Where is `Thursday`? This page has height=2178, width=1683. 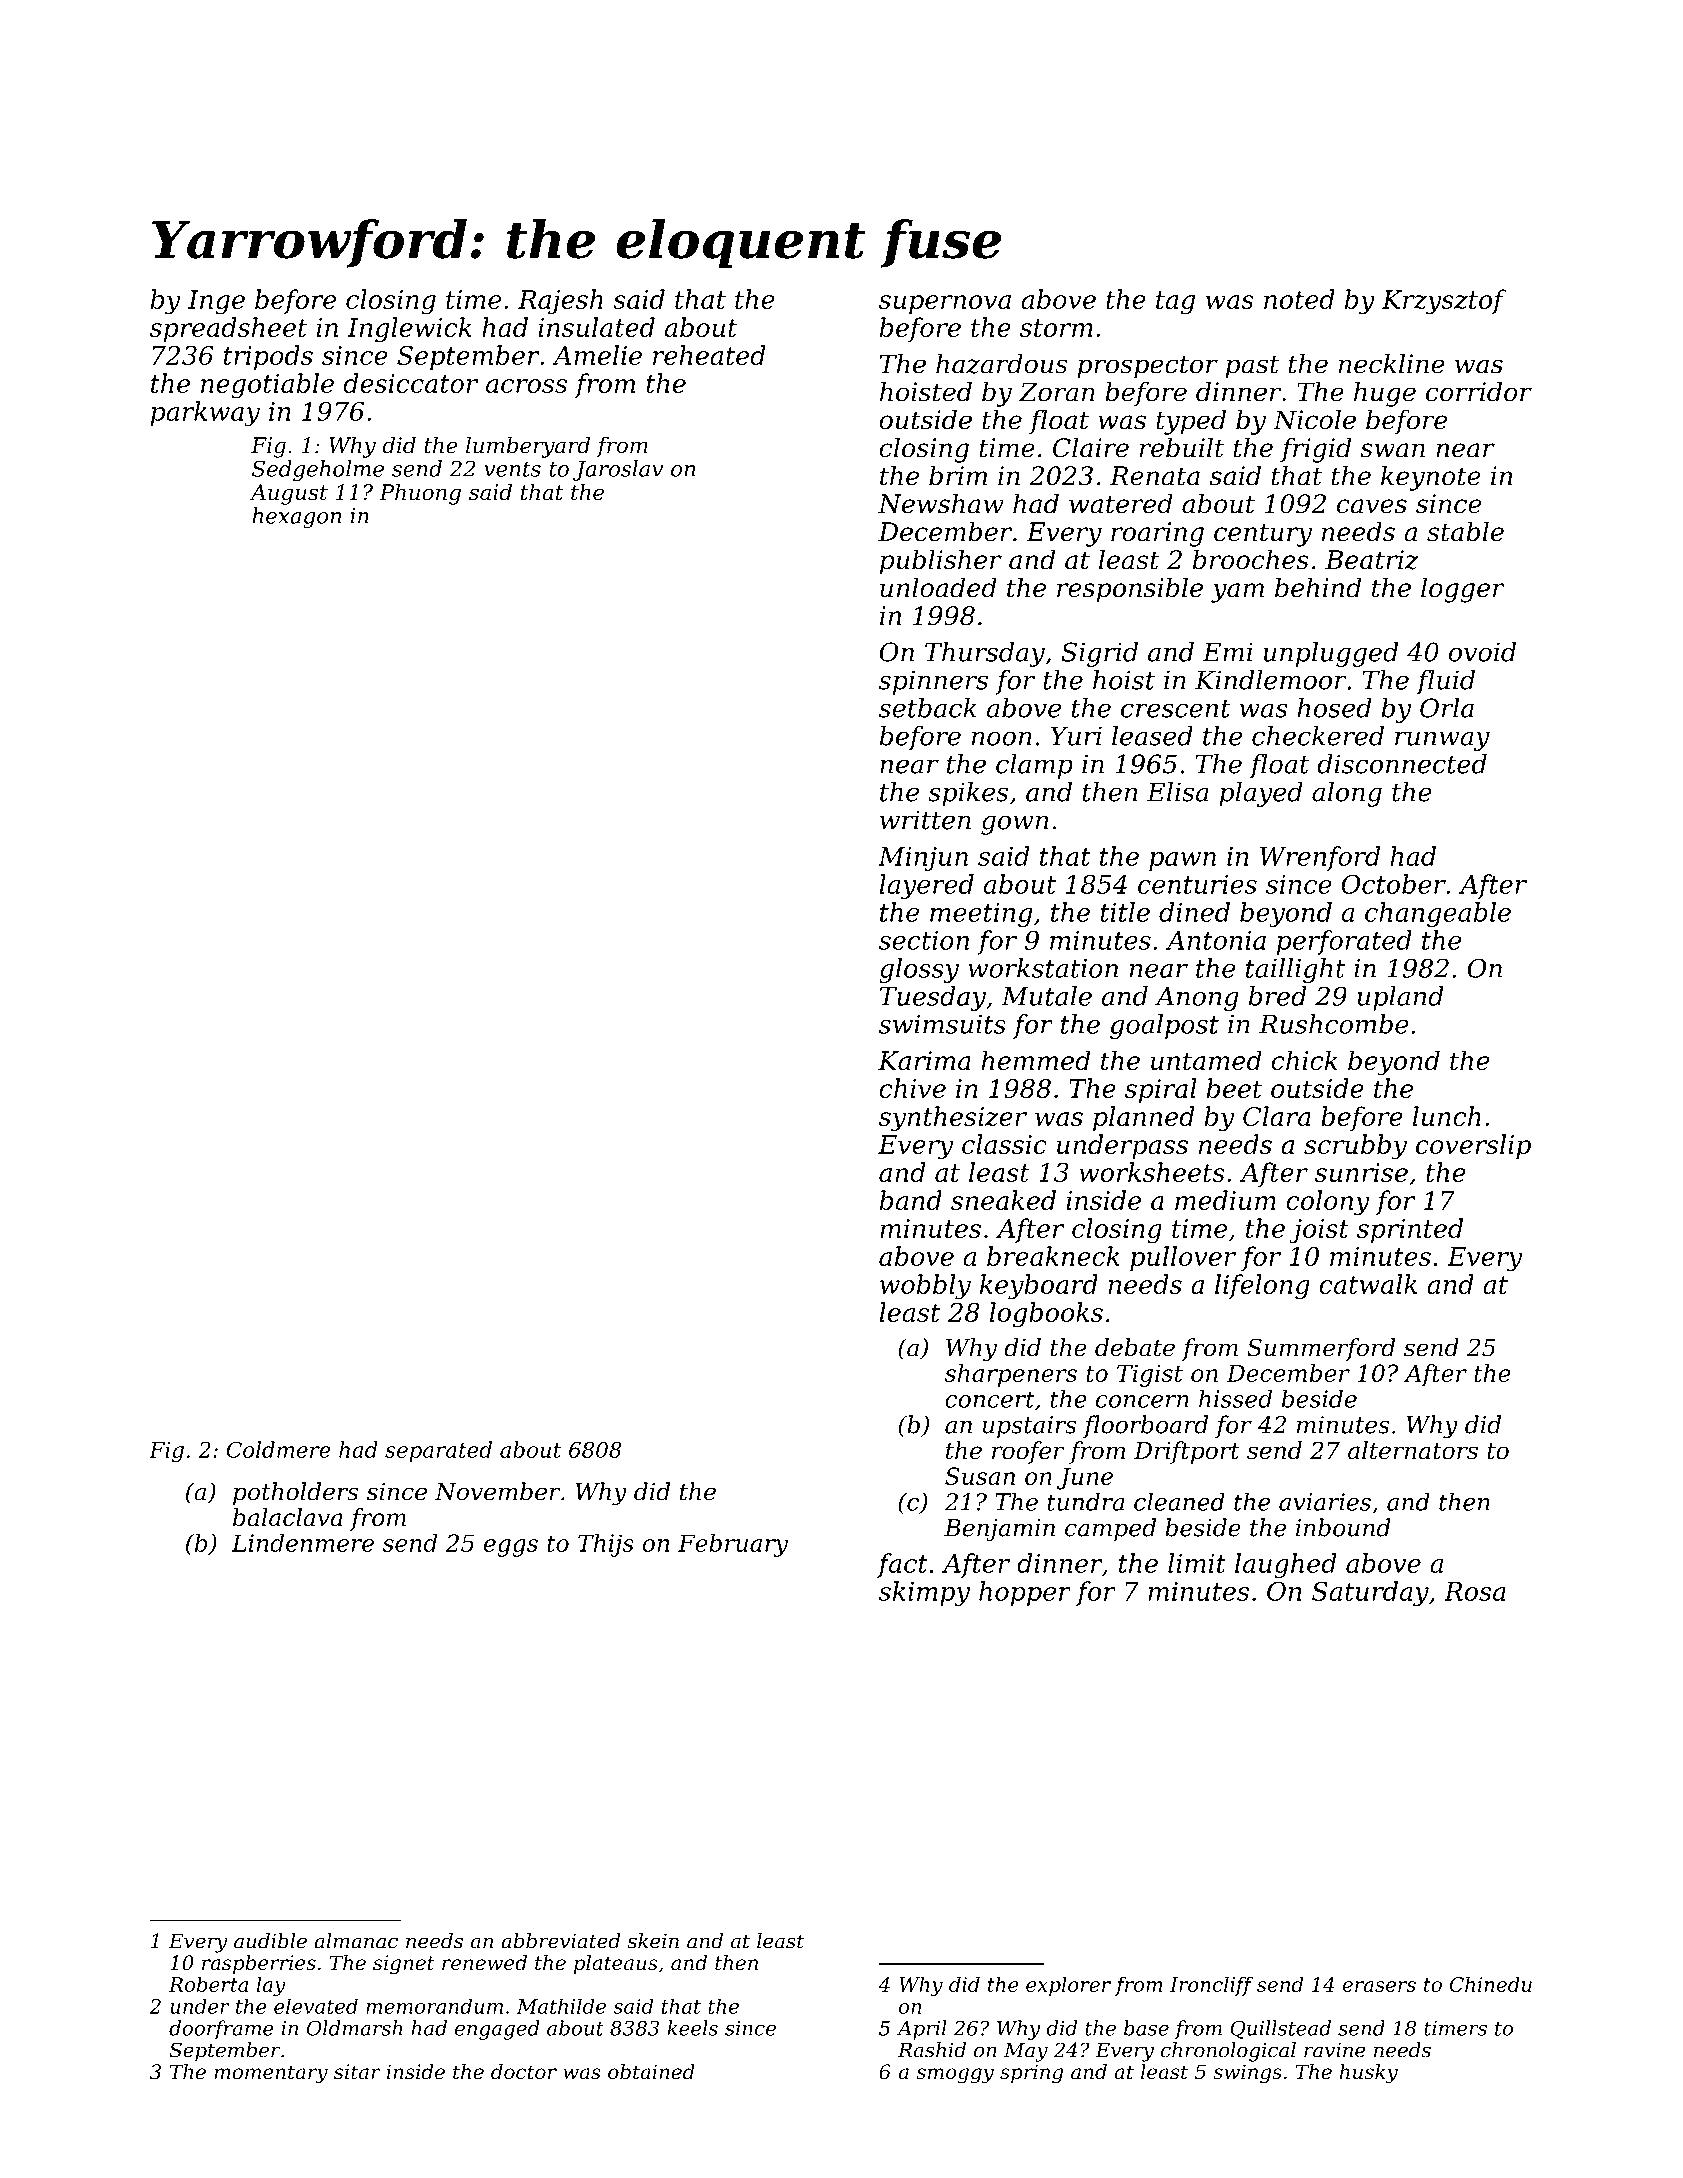 Thursday is located at coordinates (985, 654).
